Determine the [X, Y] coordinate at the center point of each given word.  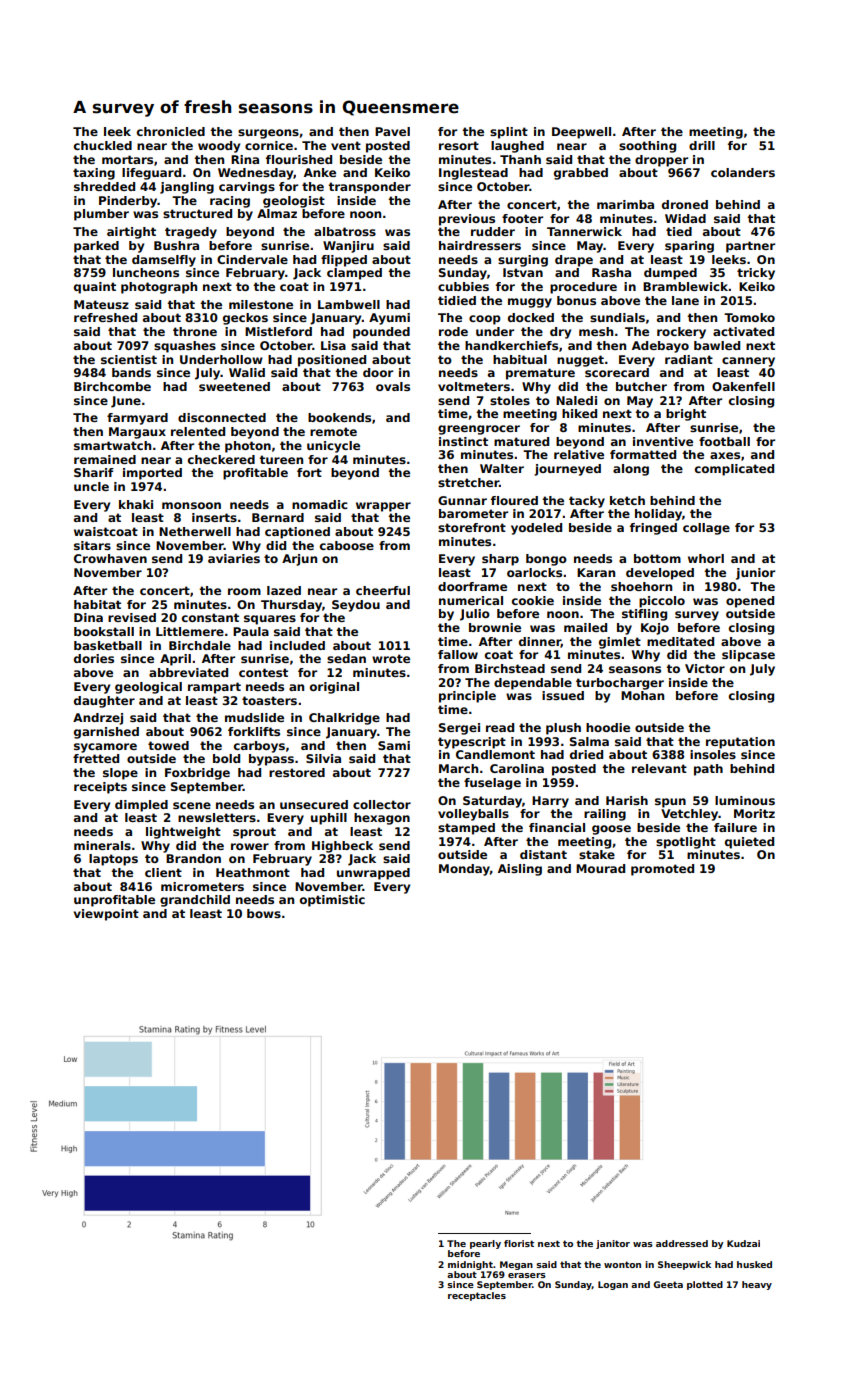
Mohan [642, 695]
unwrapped [373, 874]
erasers [527, 1275]
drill [702, 145]
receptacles [477, 1296]
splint [509, 133]
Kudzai [743, 1243]
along [631, 470]
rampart [214, 688]
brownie [495, 627]
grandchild [195, 901]
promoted [662, 870]
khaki [136, 504]
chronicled [171, 131]
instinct [463, 441]
